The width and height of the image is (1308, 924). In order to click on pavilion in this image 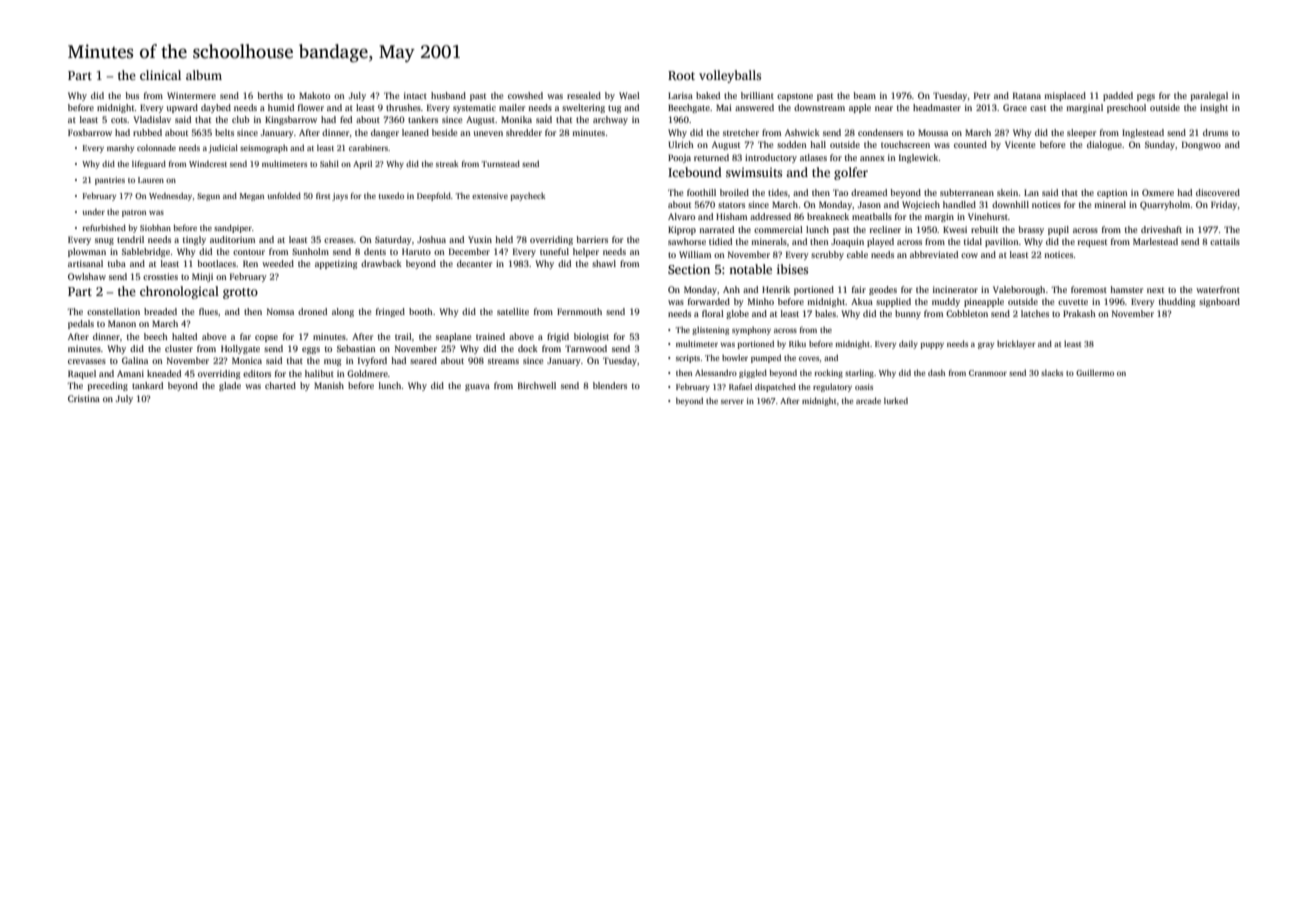, I will do `click(1002, 242)`.
